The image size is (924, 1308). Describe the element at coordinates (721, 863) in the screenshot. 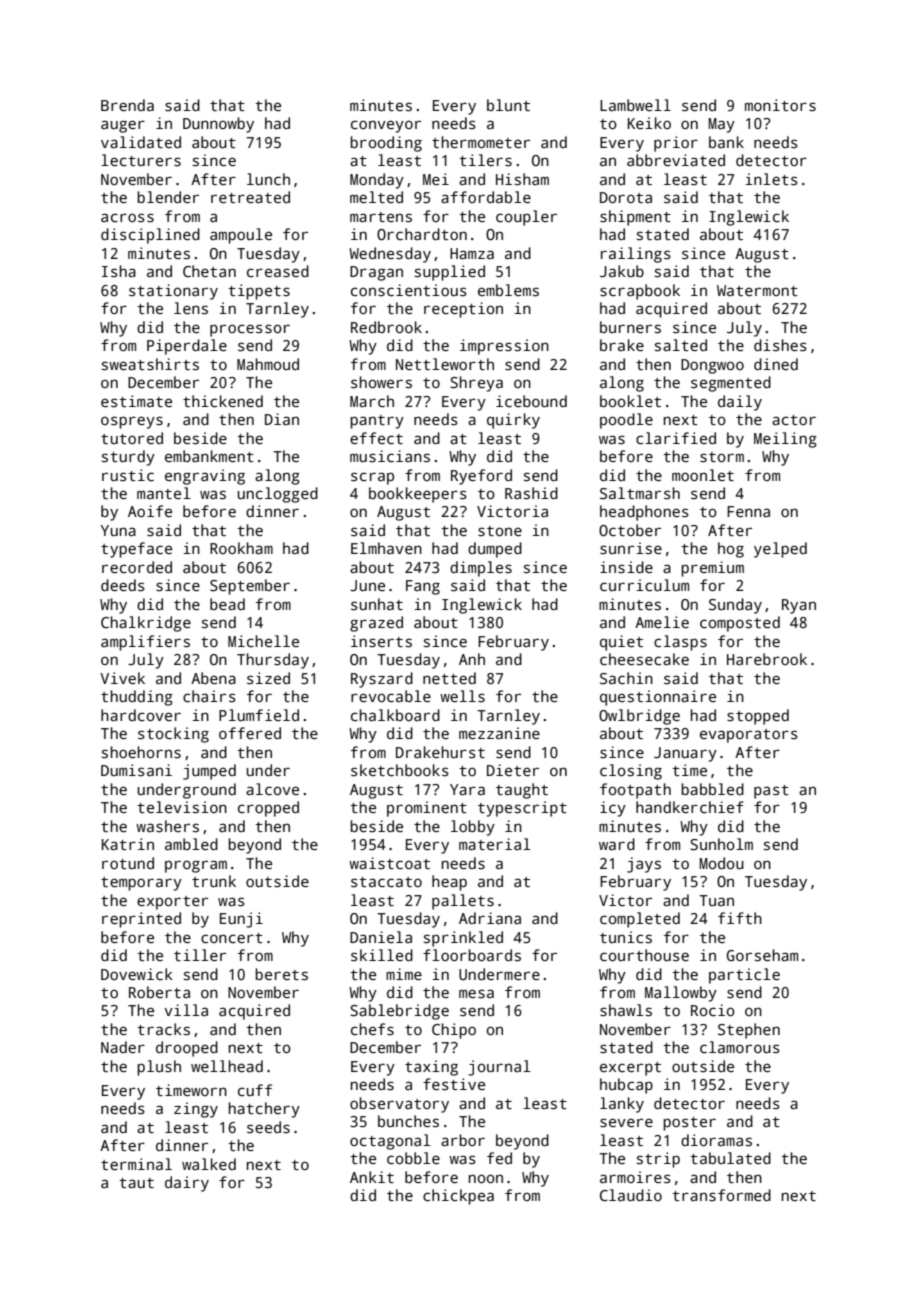

I see `Modou` at that location.
